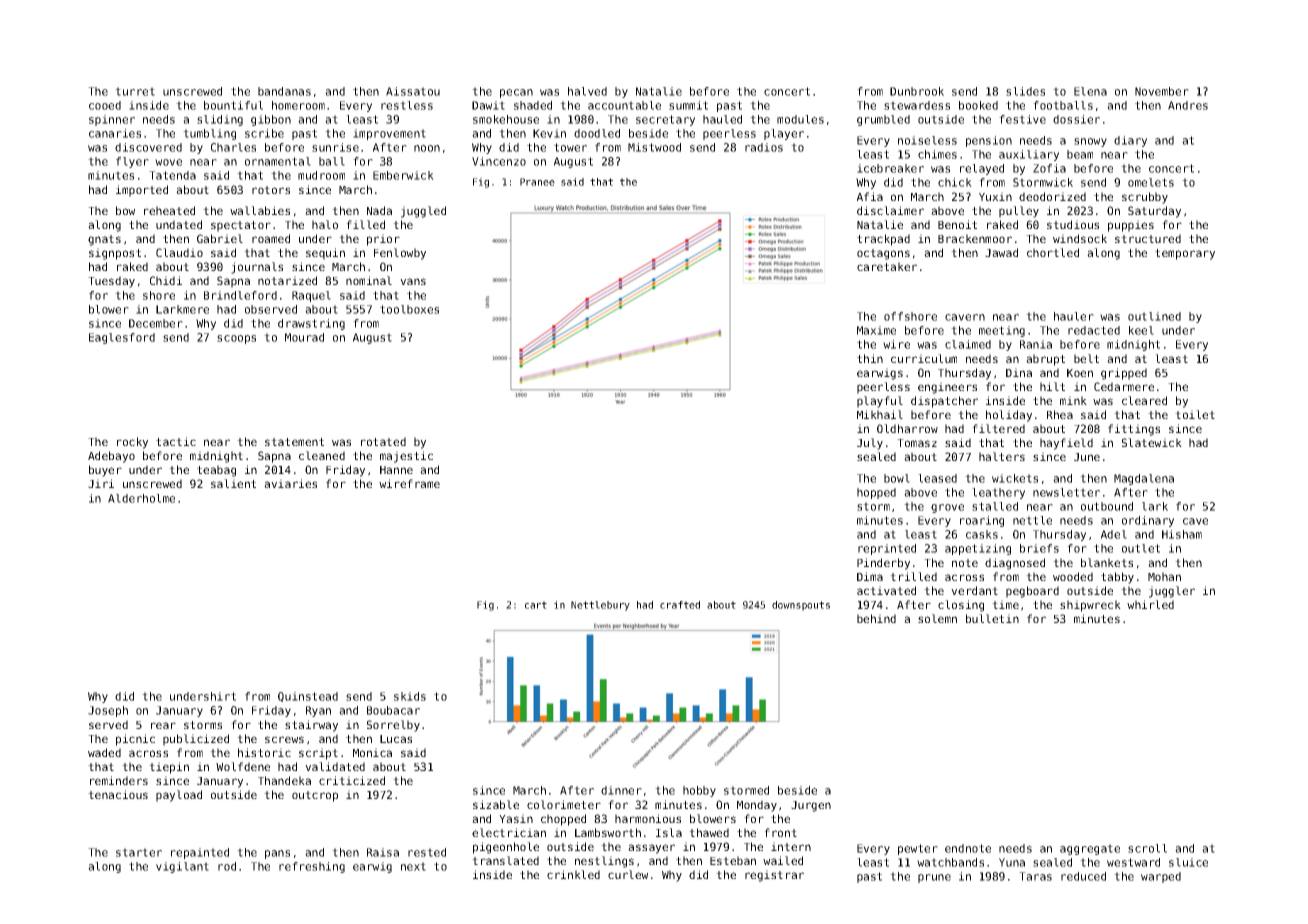  Describe the element at coordinates (294, 442) in the page. I see `statement` at that location.
